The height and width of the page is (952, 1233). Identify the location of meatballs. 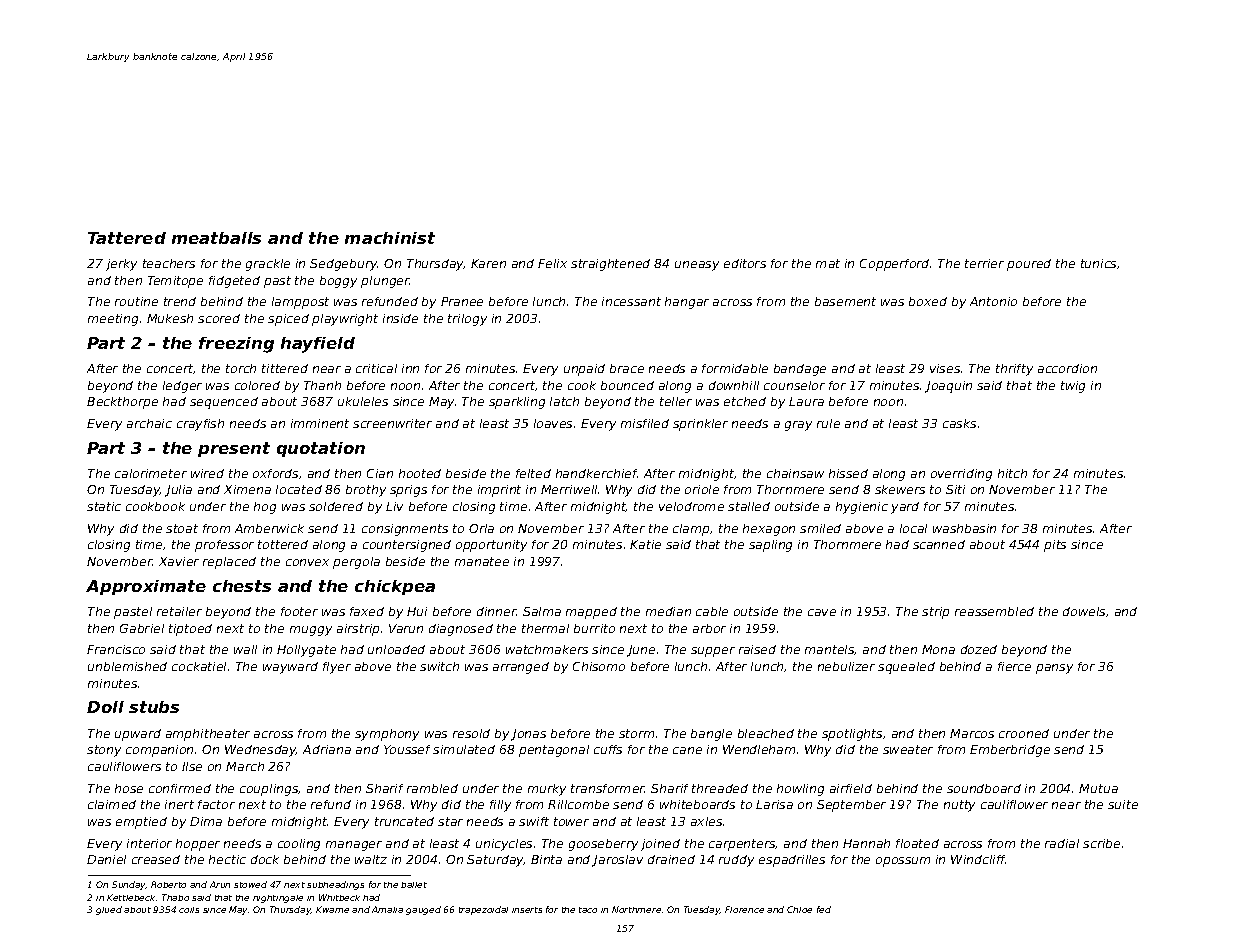
(216, 238).
